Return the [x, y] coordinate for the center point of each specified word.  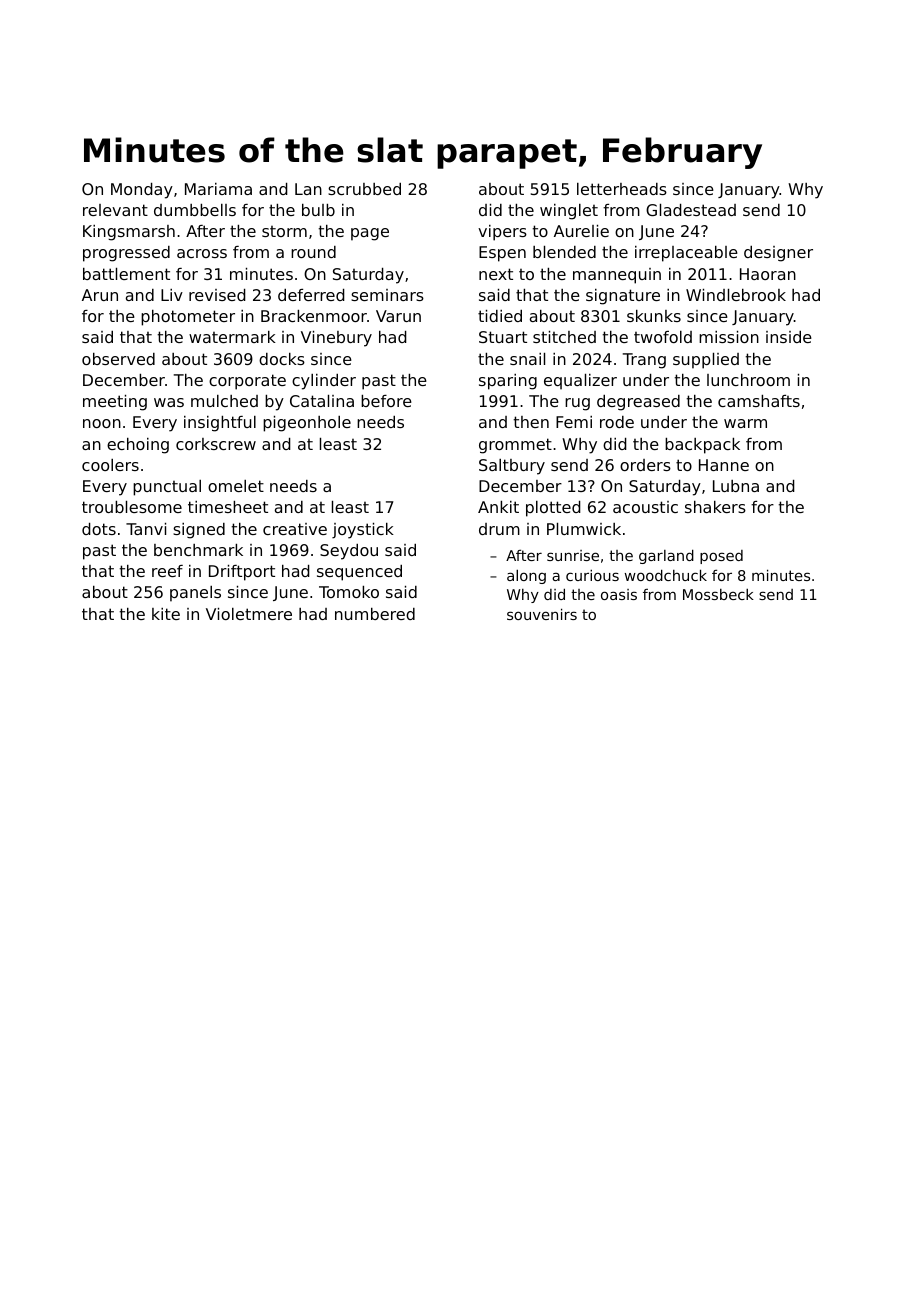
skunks [654, 316]
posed [721, 557]
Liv [172, 295]
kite [166, 614]
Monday [142, 191]
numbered [375, 614]
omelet [236, 486]
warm [745, 423]
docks [282, 359]
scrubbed [364, 189]
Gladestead [691, 210]
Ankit [498, 507]
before [386, 401]
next [496, 274]
